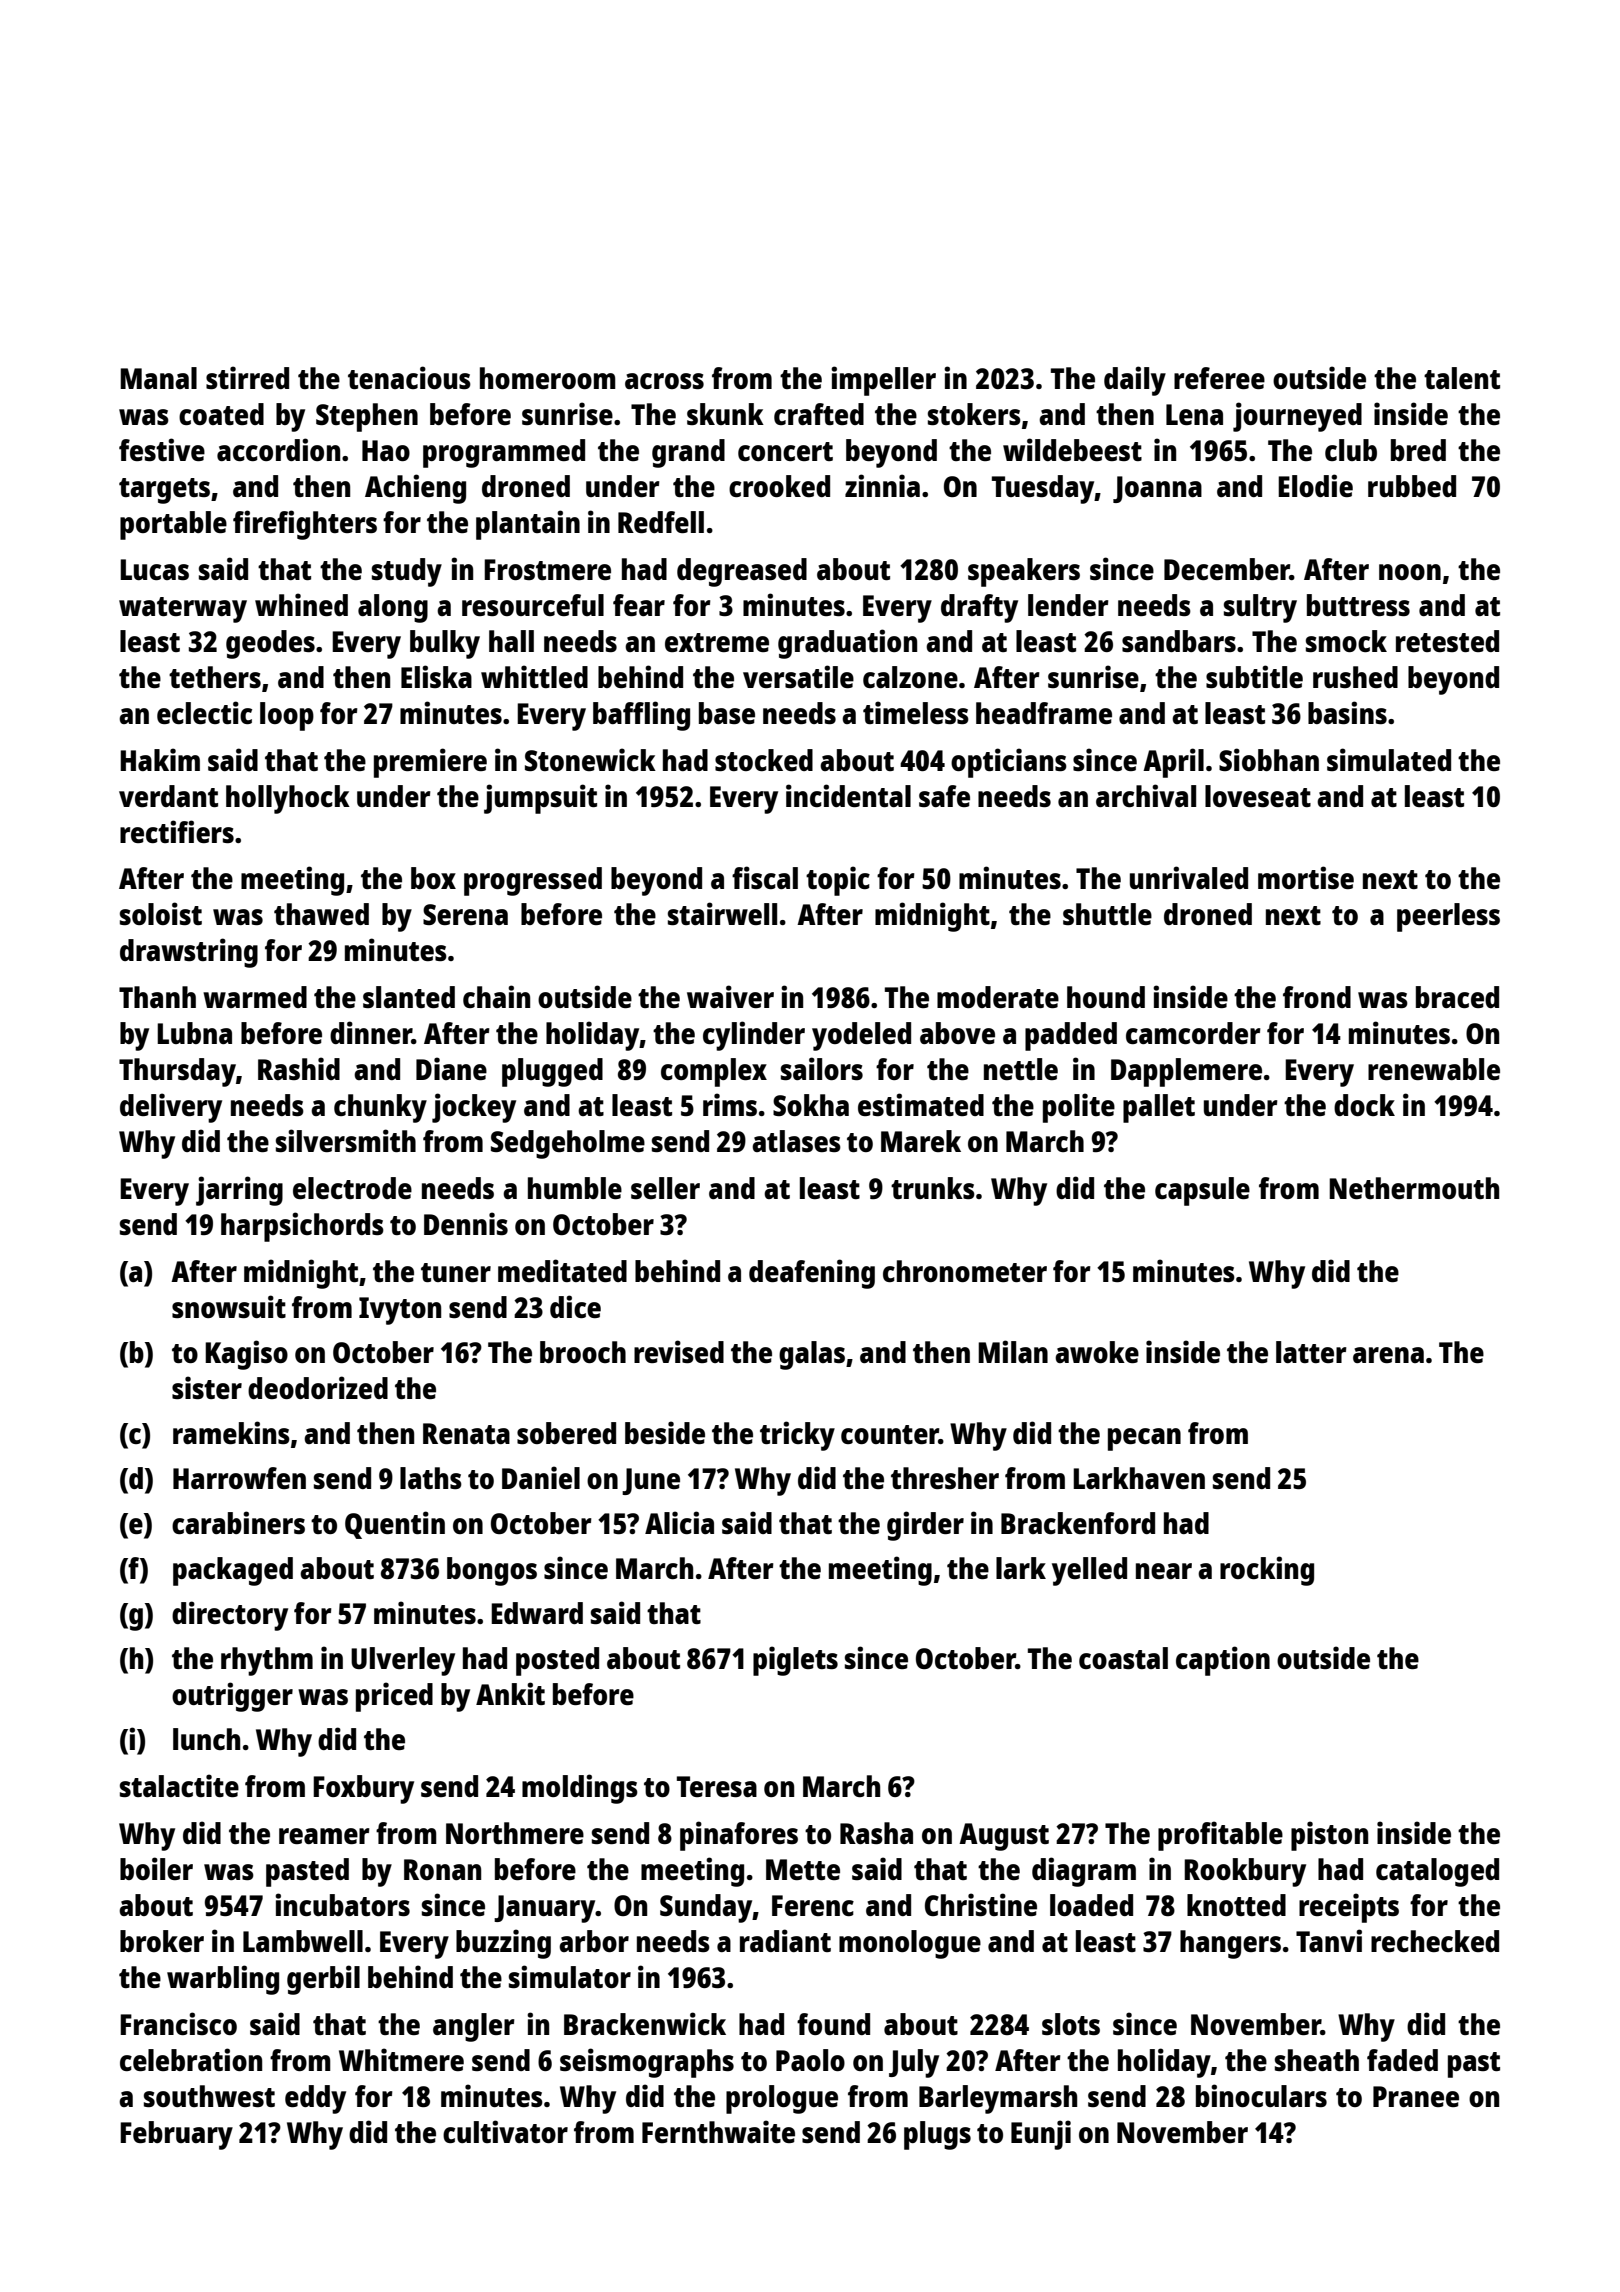 This page has width=1620, height=2292. Describe the element at coordinates (173, 525) in the page. I see `portable` at that location.
